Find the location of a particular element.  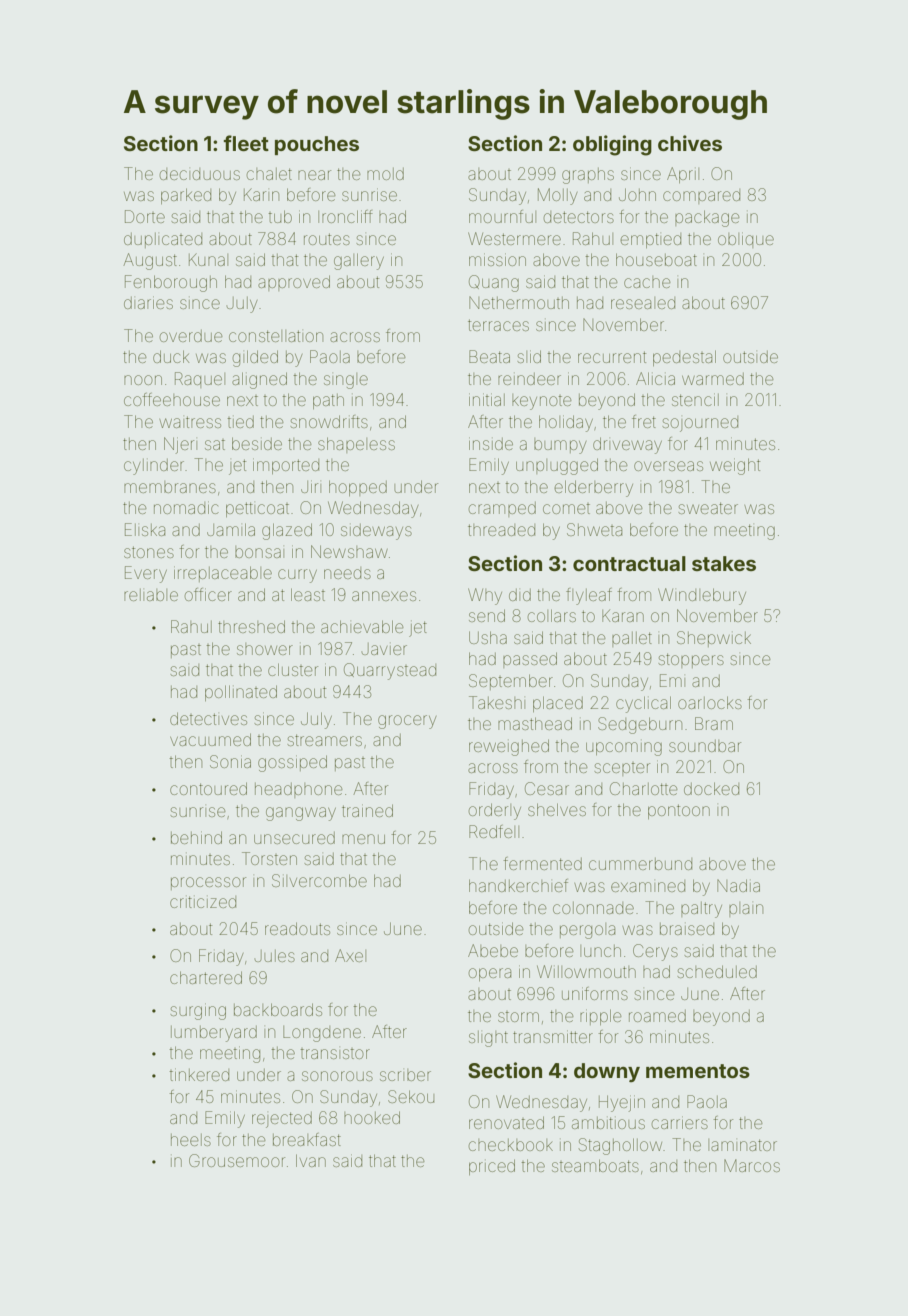

Jules is located at coordinates (275, 956).
